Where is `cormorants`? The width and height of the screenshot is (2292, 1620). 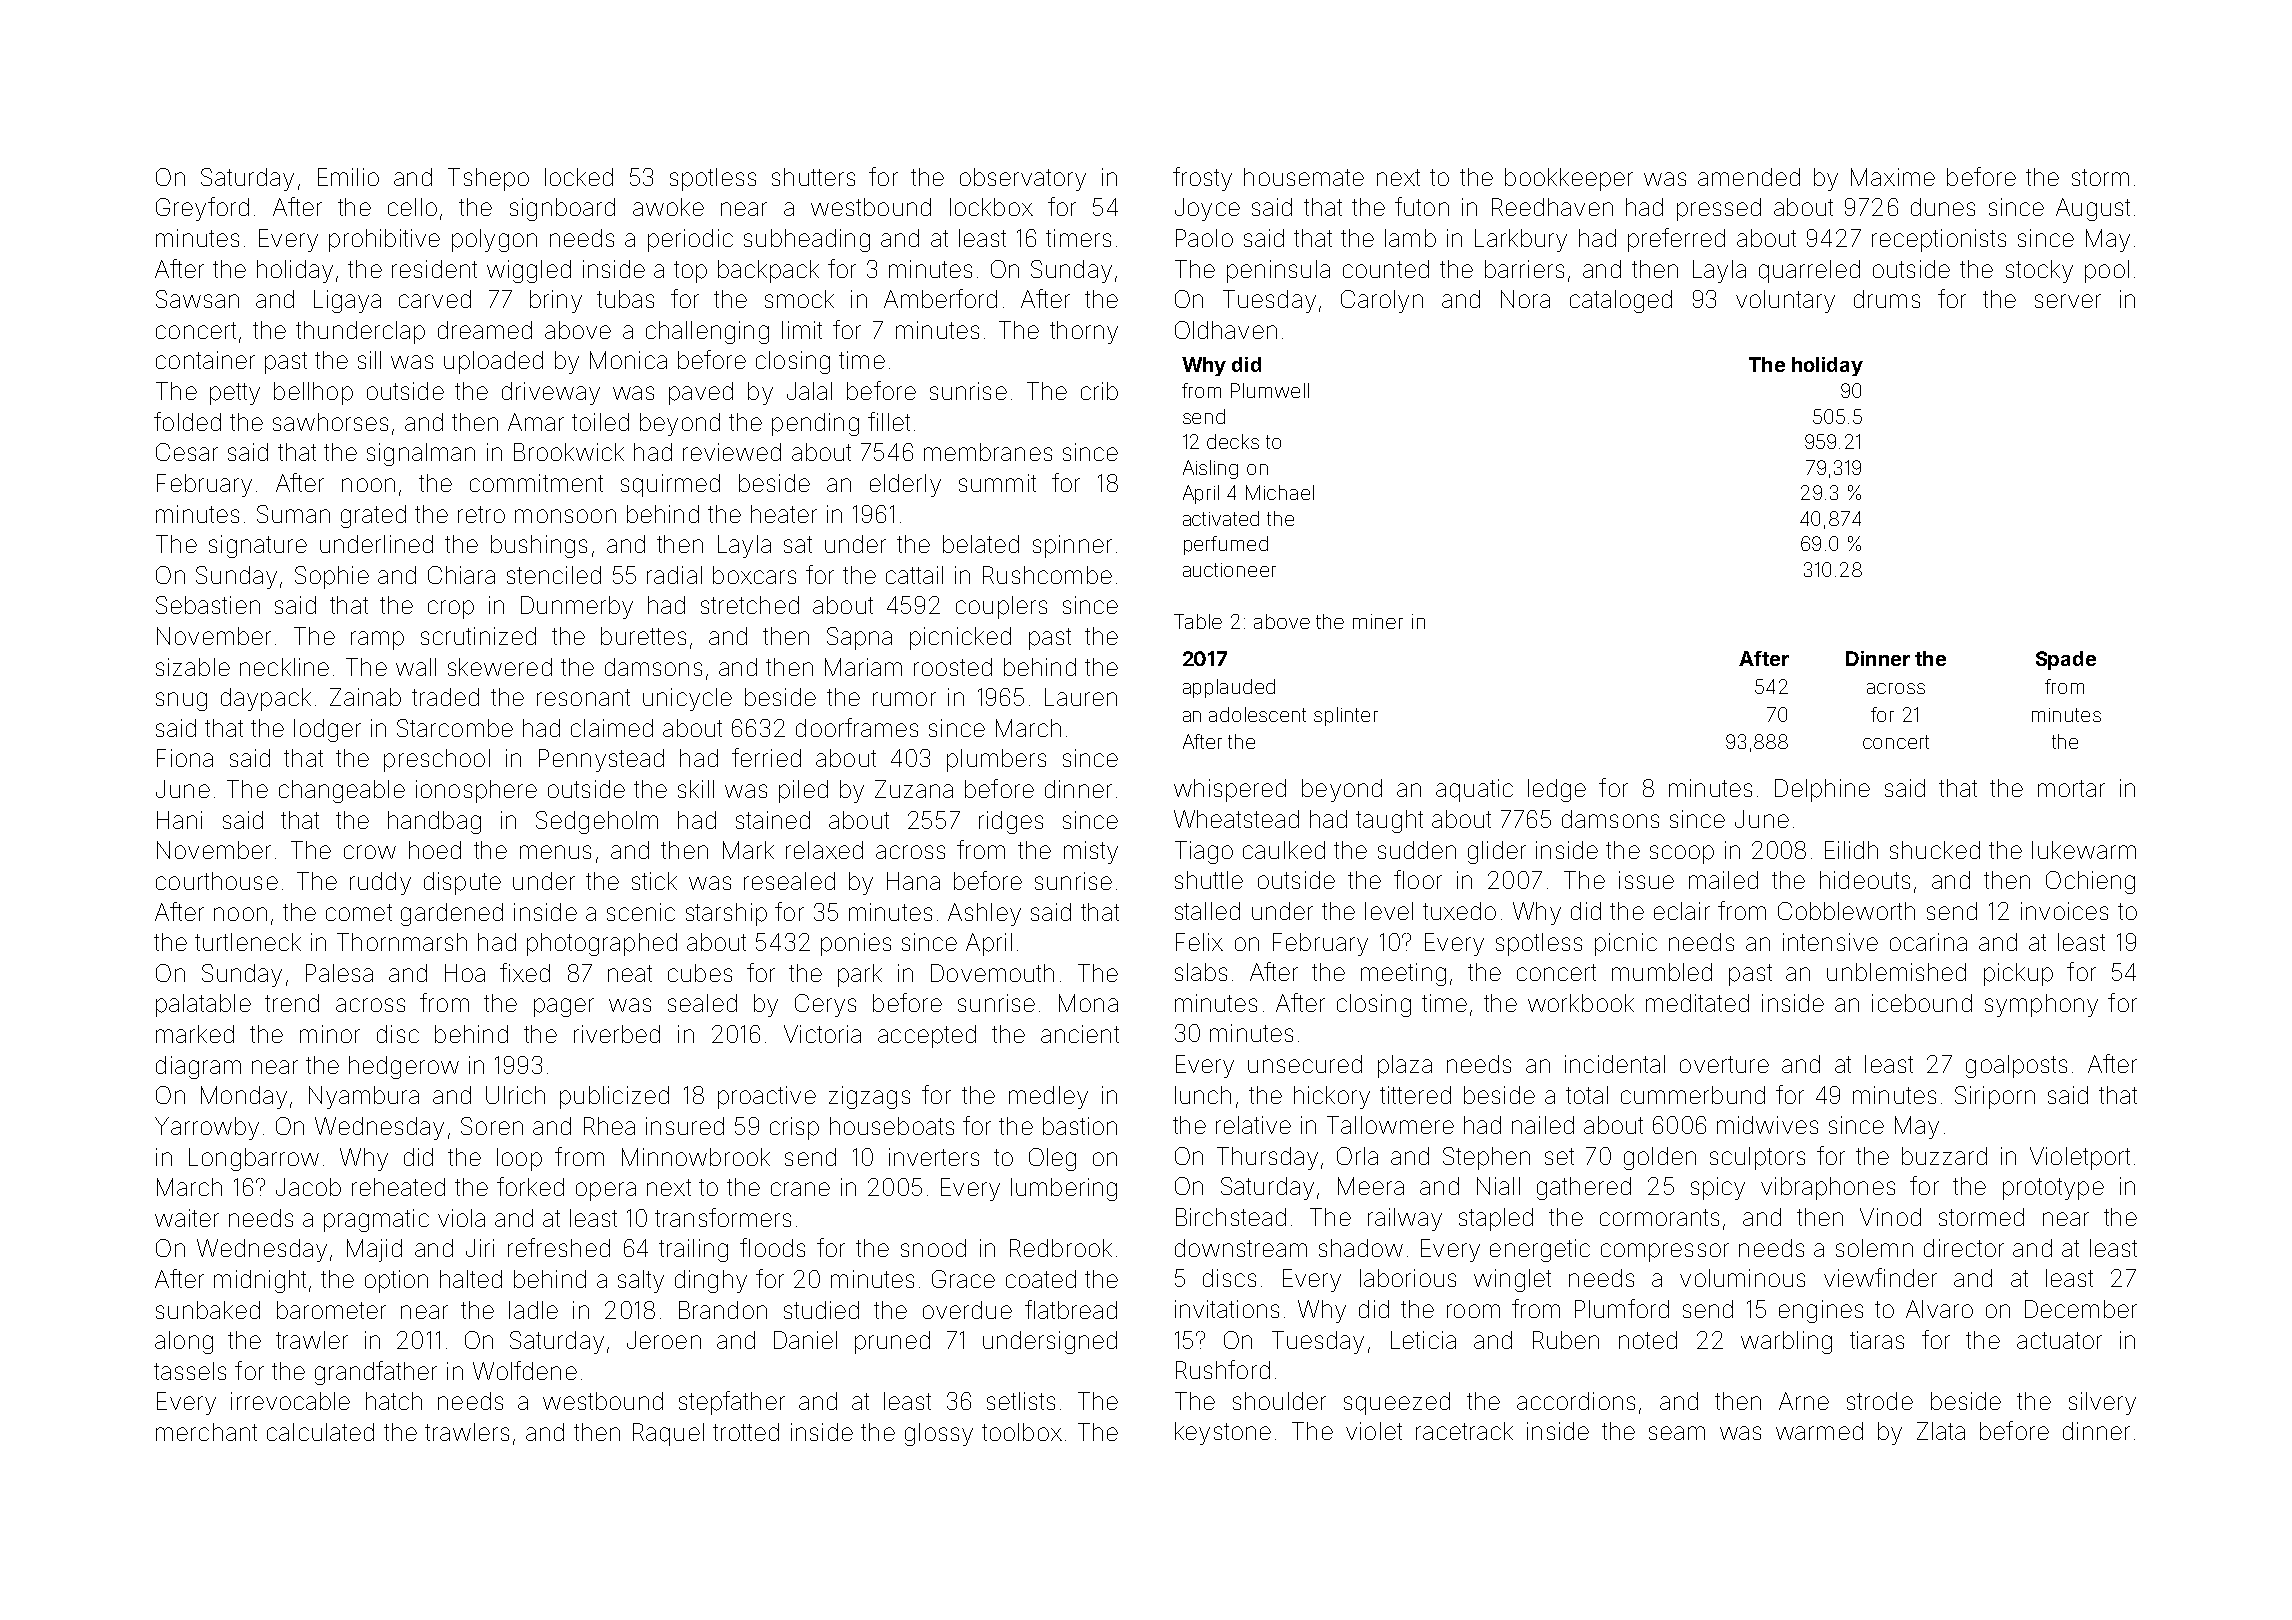 cormorants is located at coordinates (1659, 1217).
